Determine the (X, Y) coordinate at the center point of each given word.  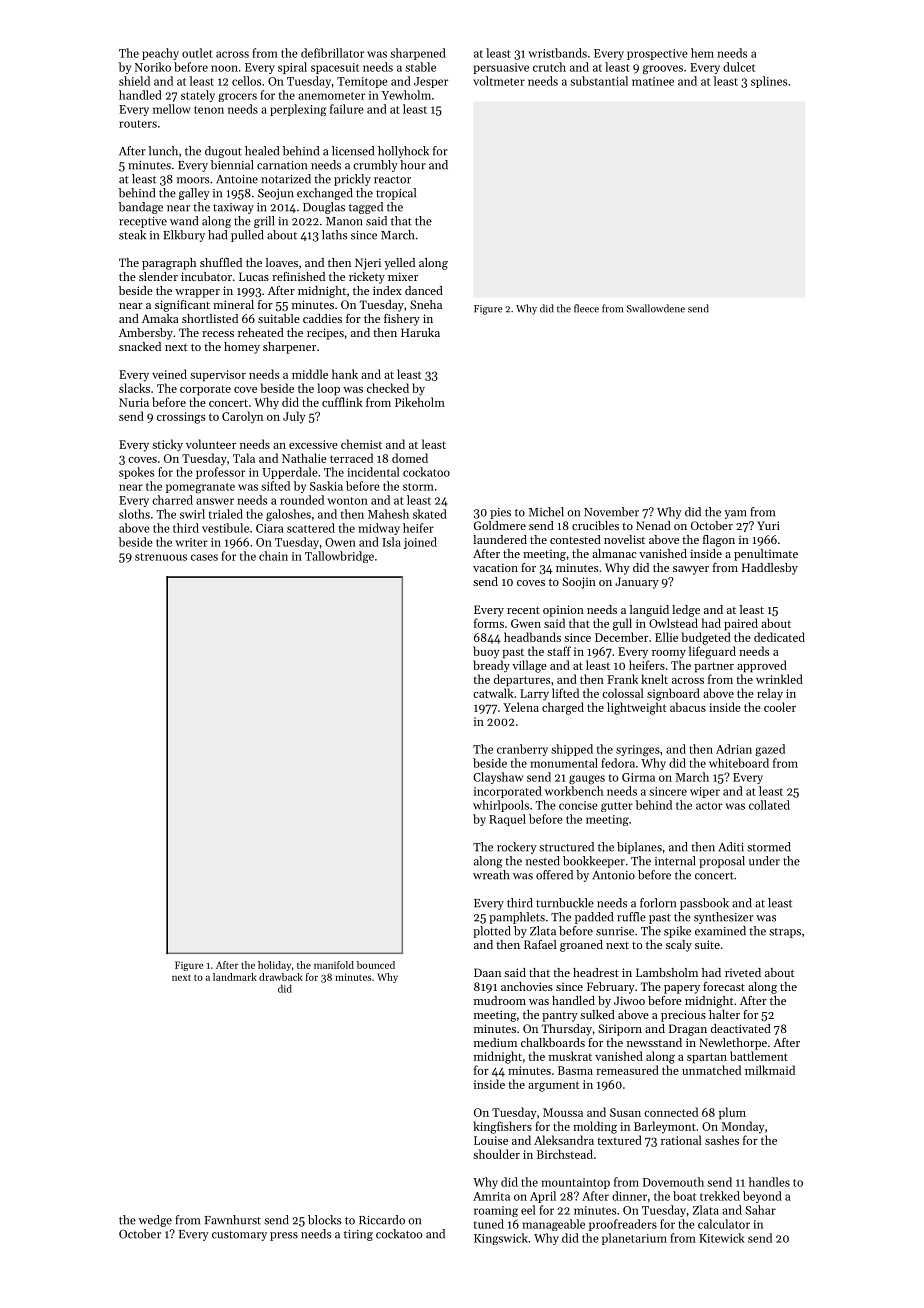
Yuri (768, 525)
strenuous (161, 557)
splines (769, 82)
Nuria (134, 402)
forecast (724, 986)
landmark (235, 977)
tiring (358, 1235)
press (284, 1236)
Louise (491, 1140)
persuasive (501, 68)
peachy (160, 54)
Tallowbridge (339, 557)
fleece (586, 308)
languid (649, 611)
